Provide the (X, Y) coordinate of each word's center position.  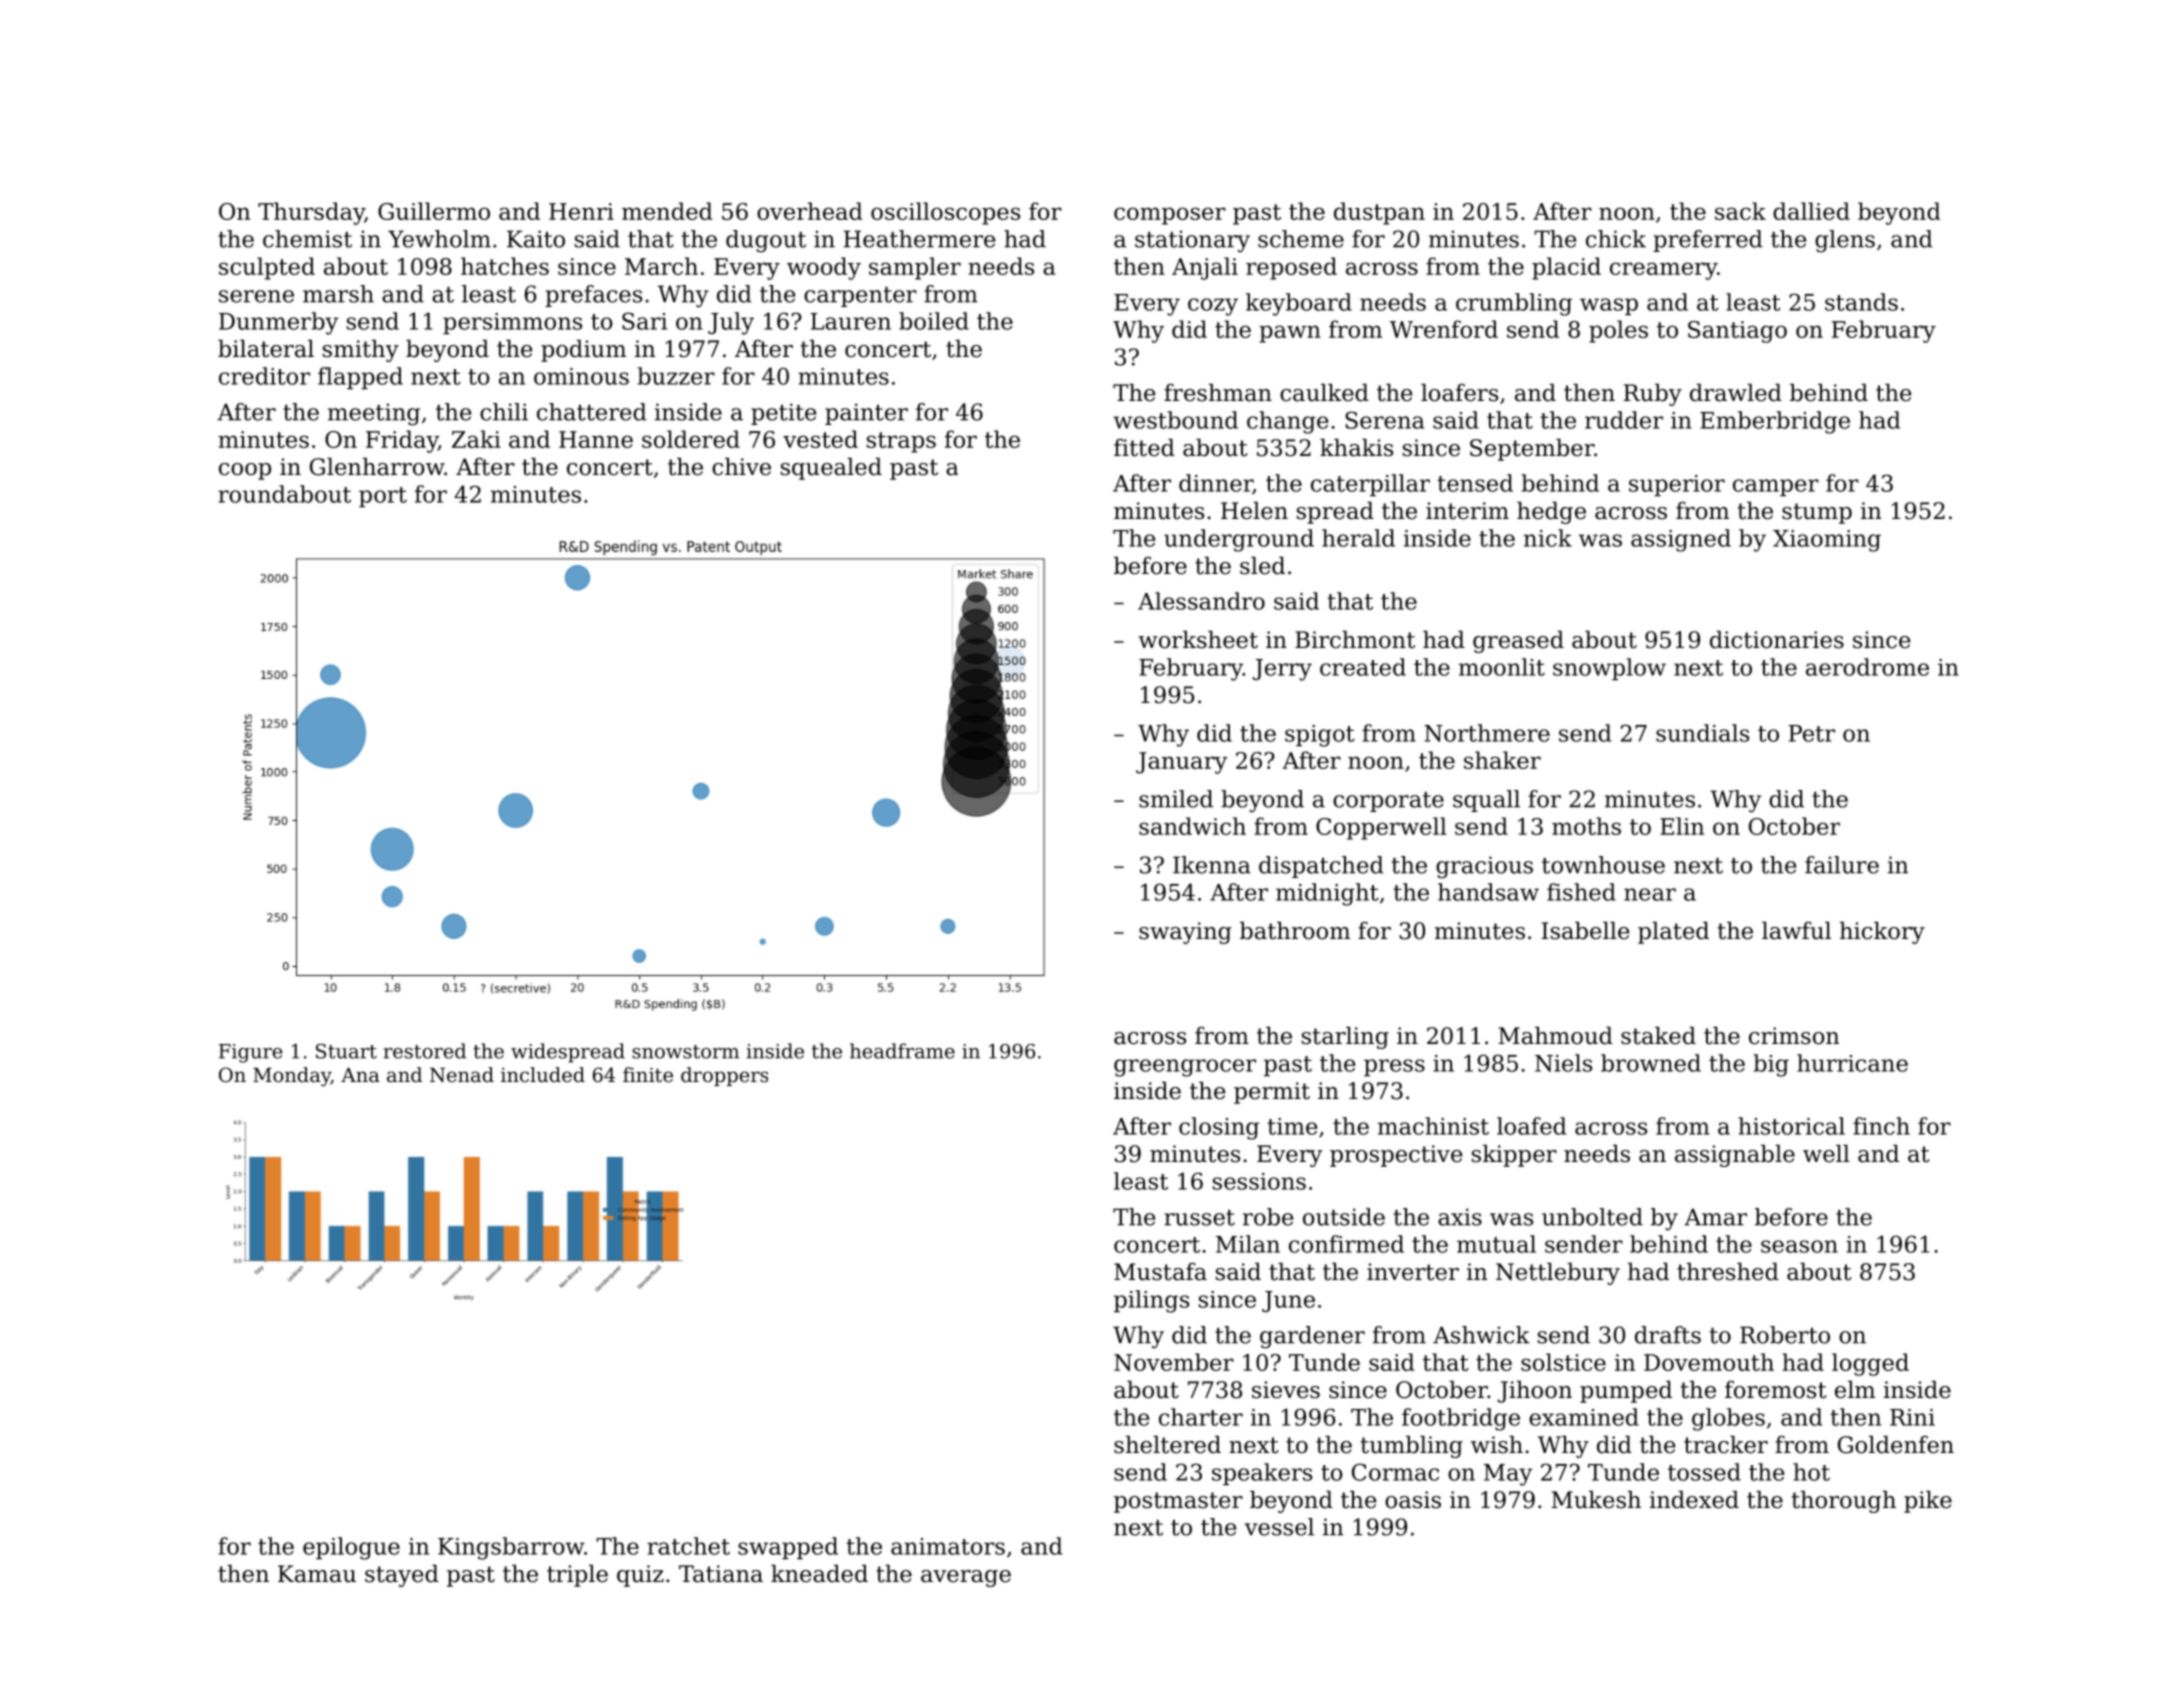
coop (245, 471)
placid (1566, 268)
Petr (1811, 733)
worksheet (1198, 640)
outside (1344, 1217)
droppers (724, 1076)
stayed (402, 1576)
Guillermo (434, 211)
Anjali (1205, 268)
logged (1870, 1364)
